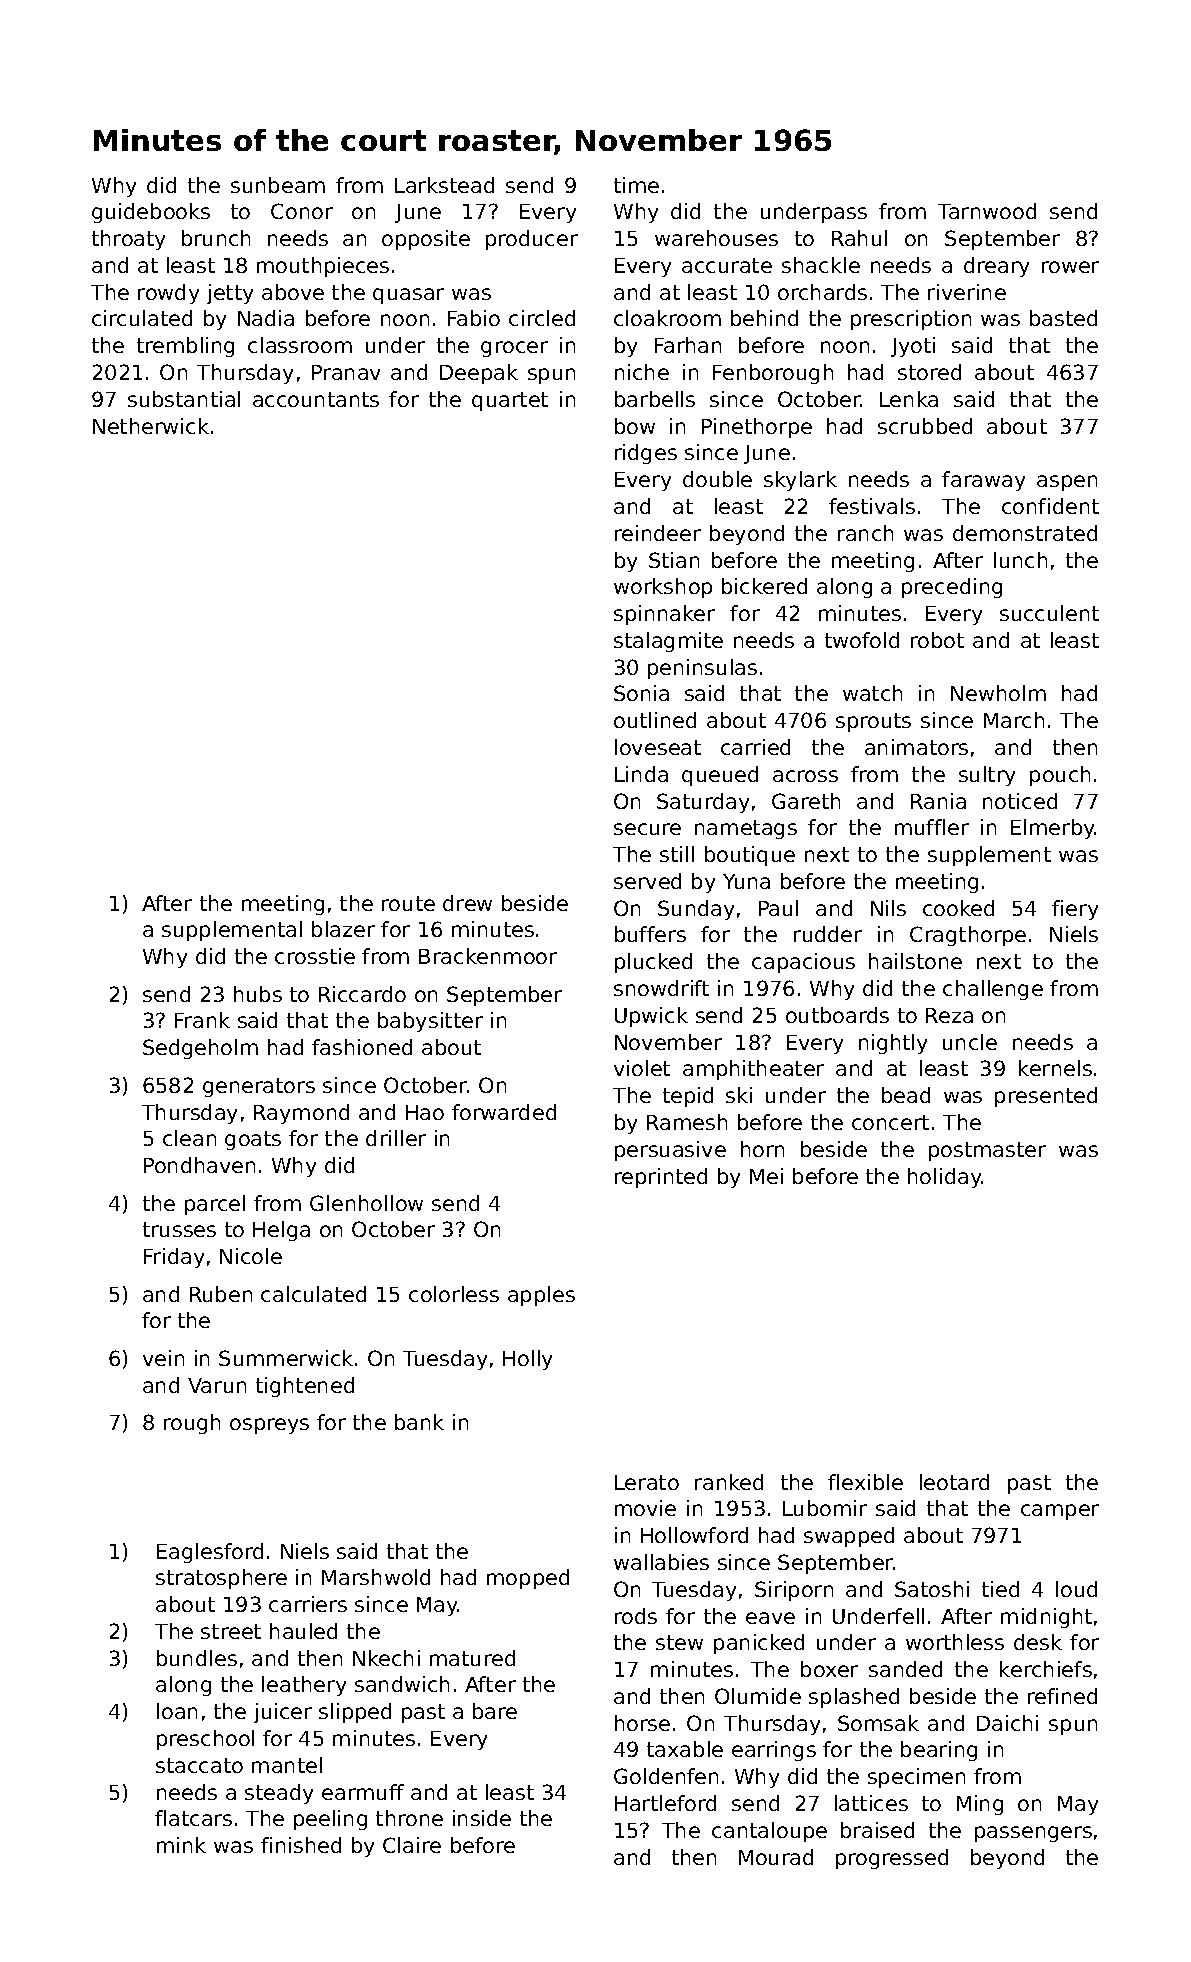 Image resolution: width=1191 pixels, height=1962 pixels. Describe the element at coordinates (210, 1553) in the screenshot. I see `Eaglesford` at that location.
